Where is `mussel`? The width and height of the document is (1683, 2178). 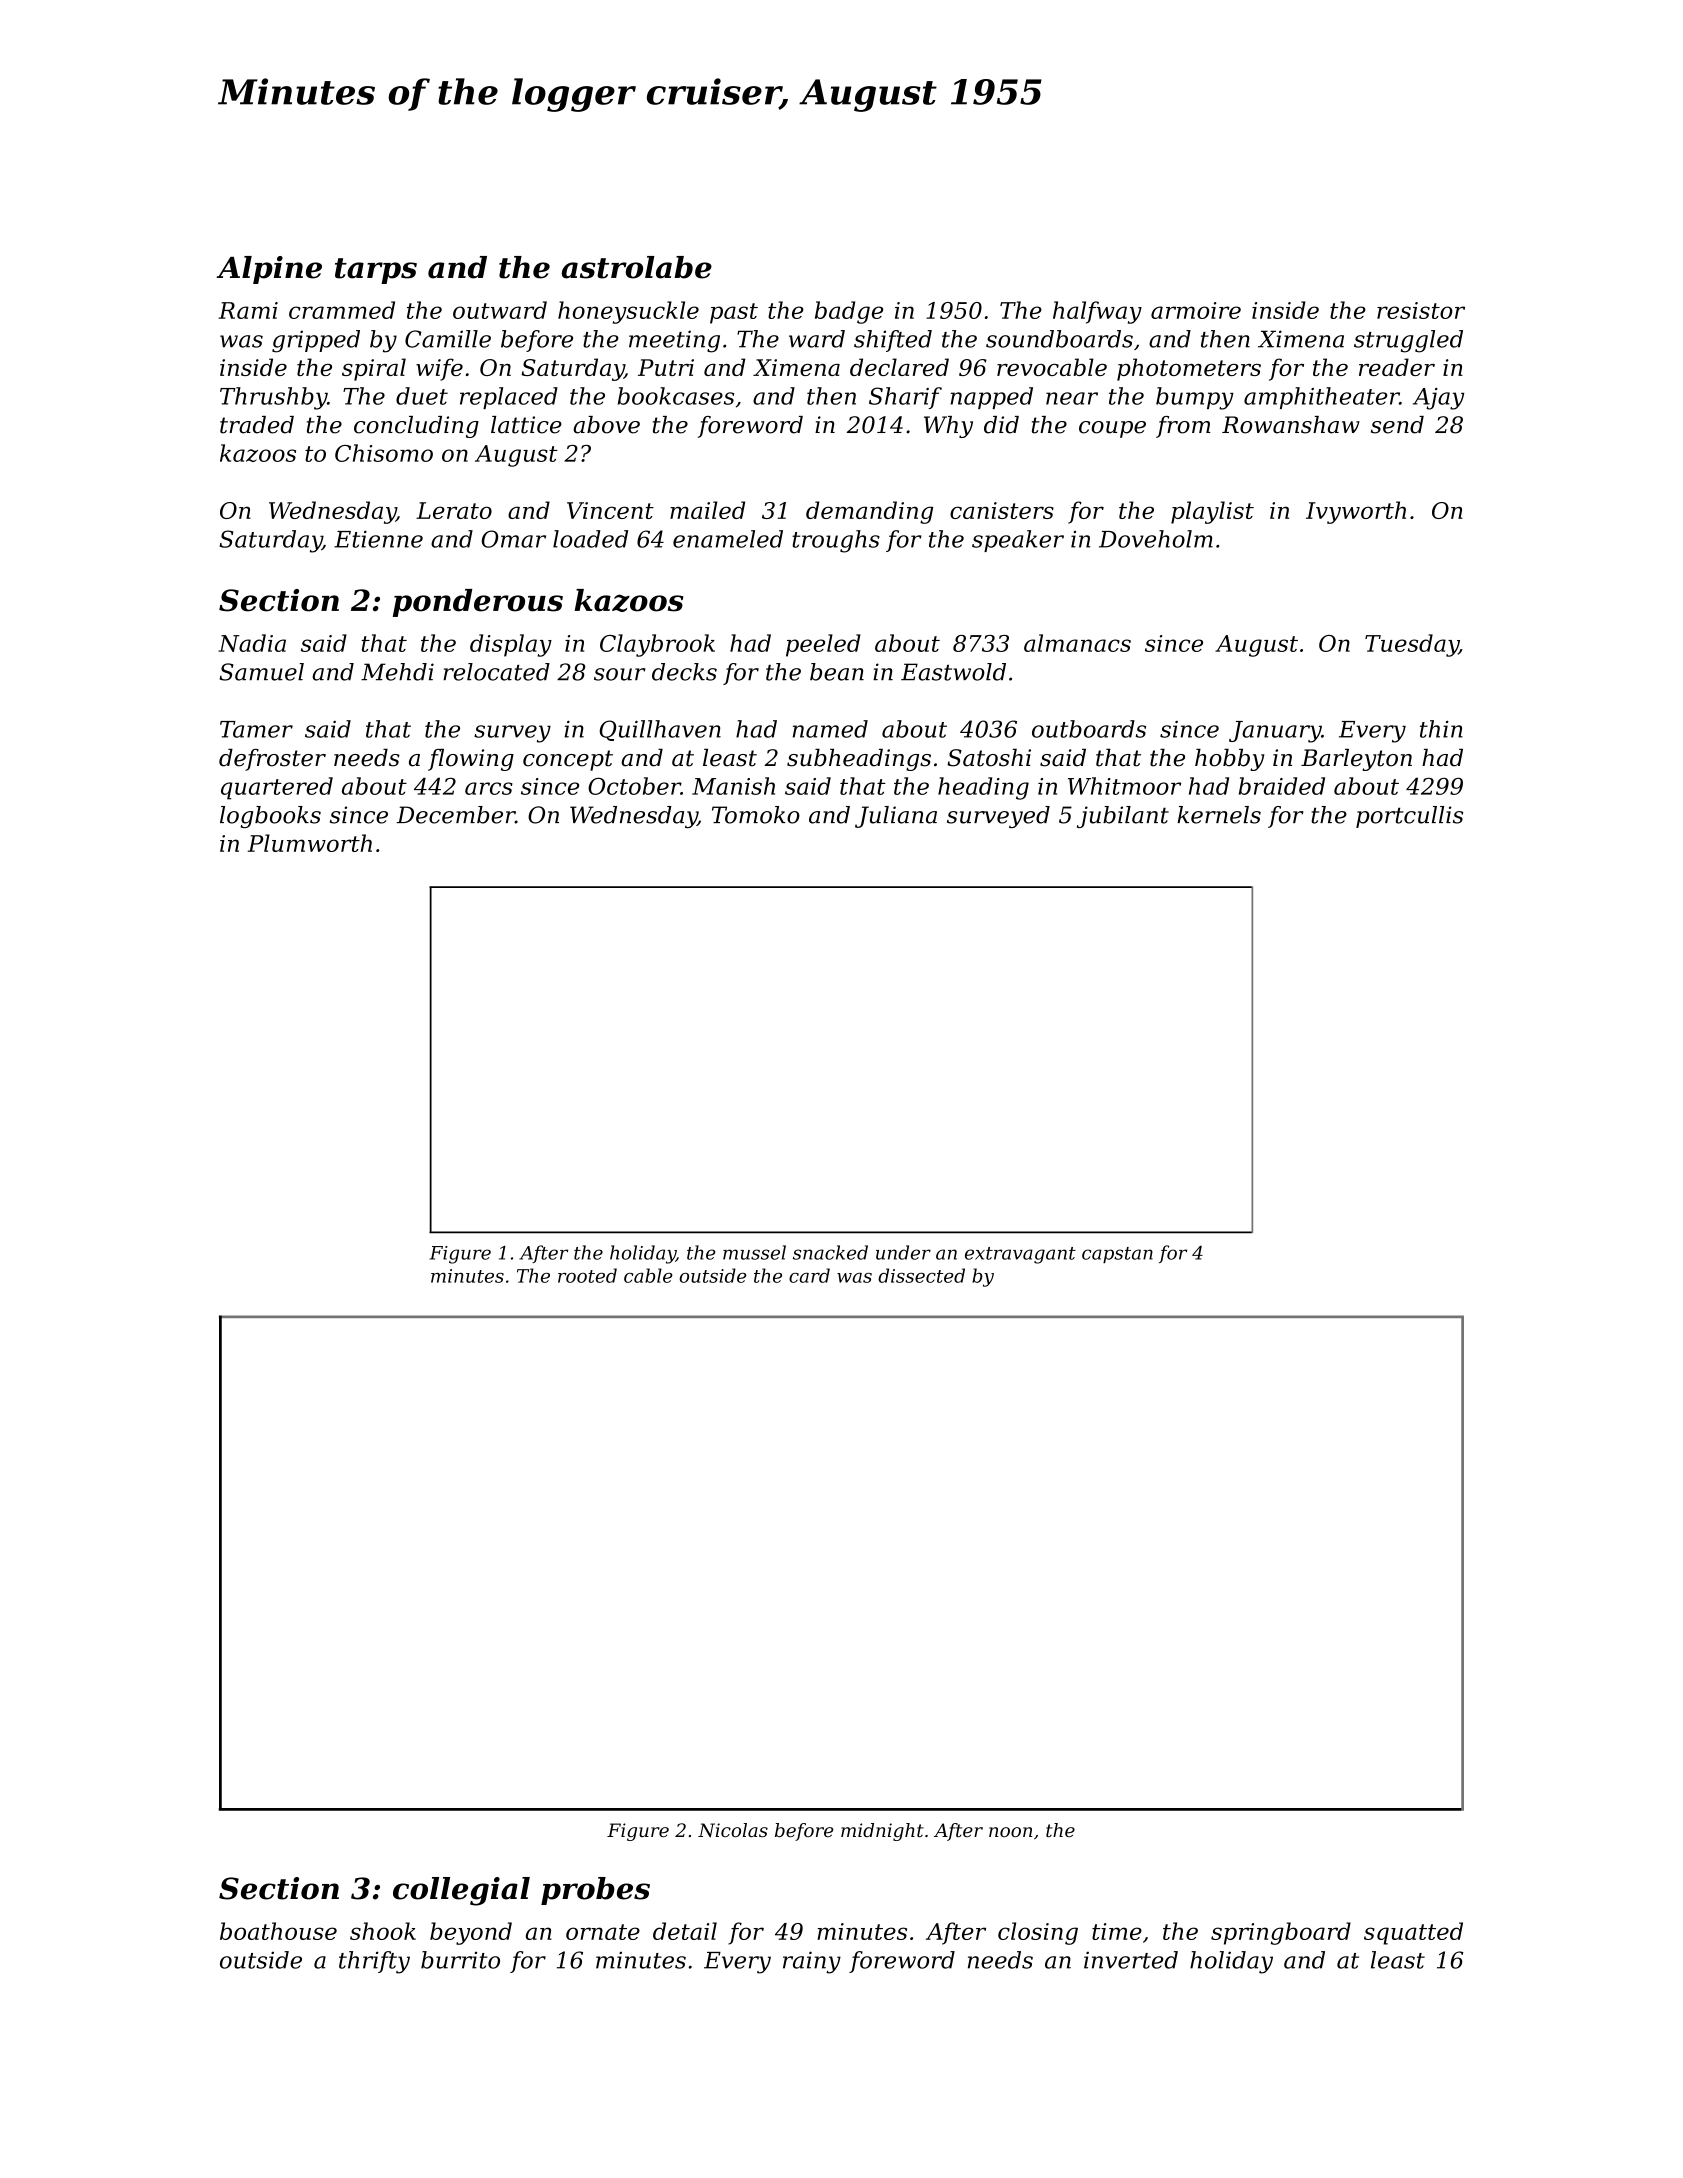
mussel is located at coordinates (754, 1252).
